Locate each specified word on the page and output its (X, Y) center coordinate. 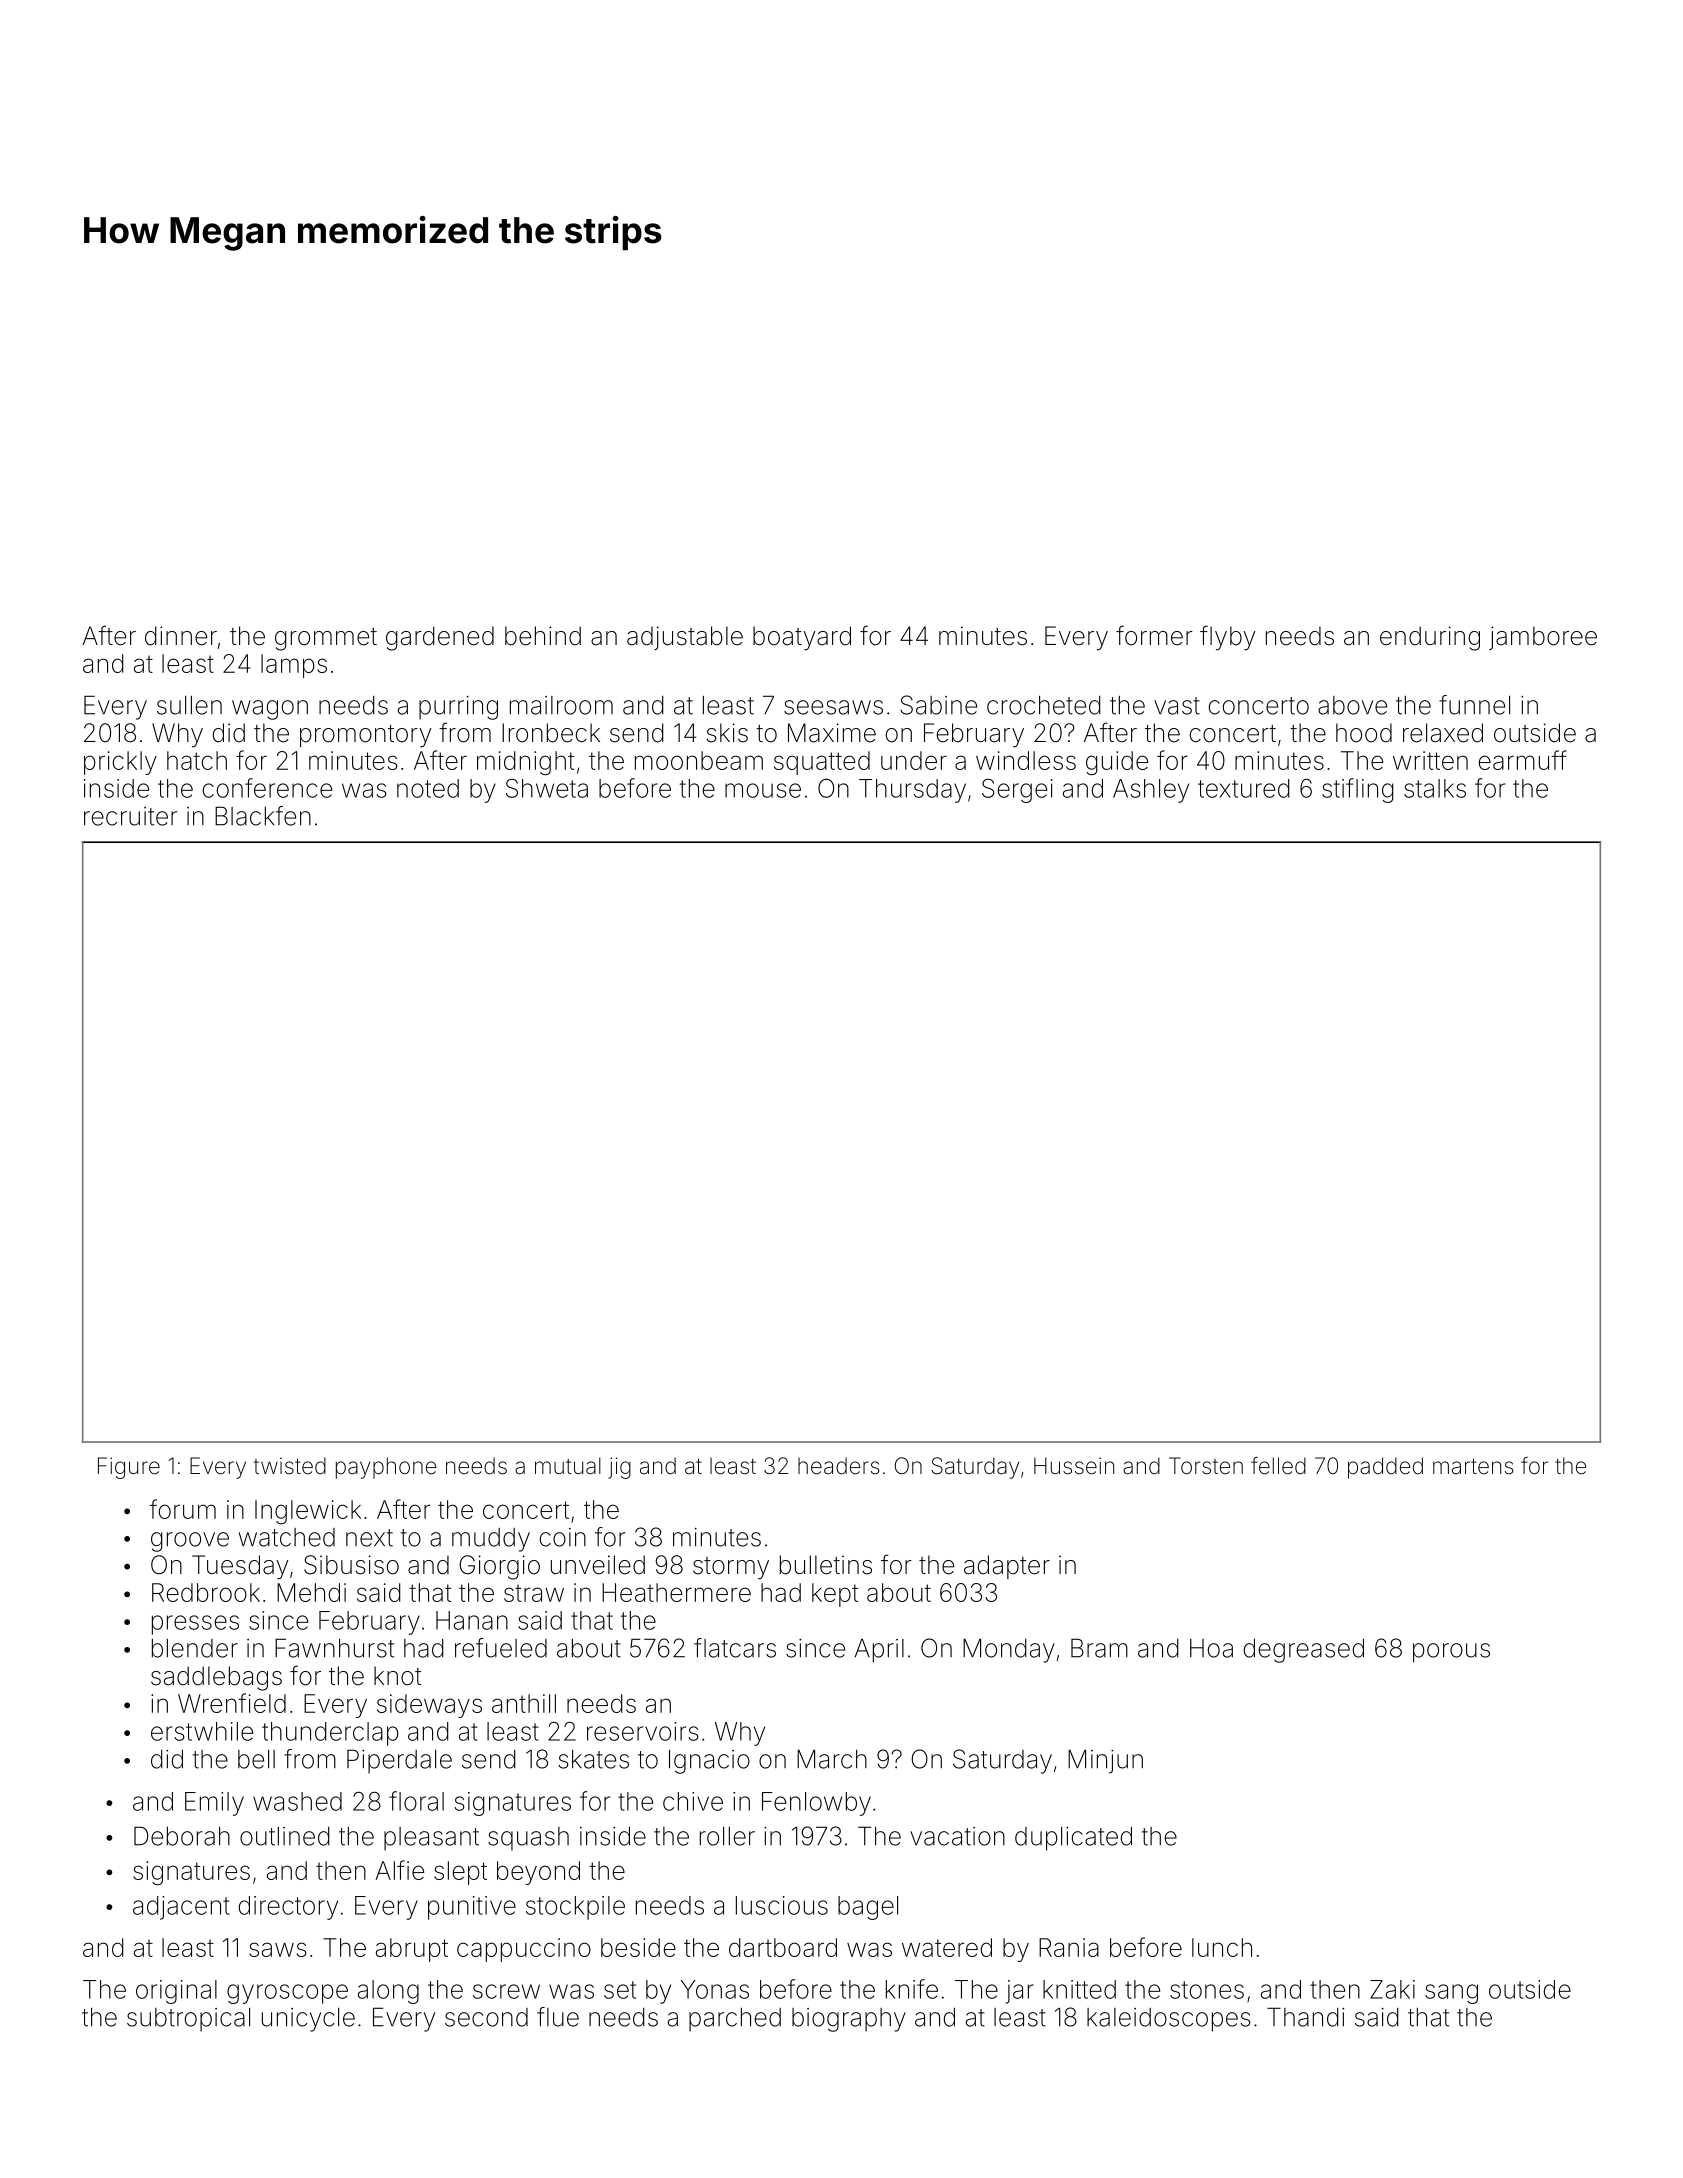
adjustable (685, 638)
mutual (568, 1466)
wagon (270, 710)
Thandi (1305, 2017)
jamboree (1543, 638)
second (486, 2017)
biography (849, 2020)
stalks (1435, 788)
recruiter (130, 816)
